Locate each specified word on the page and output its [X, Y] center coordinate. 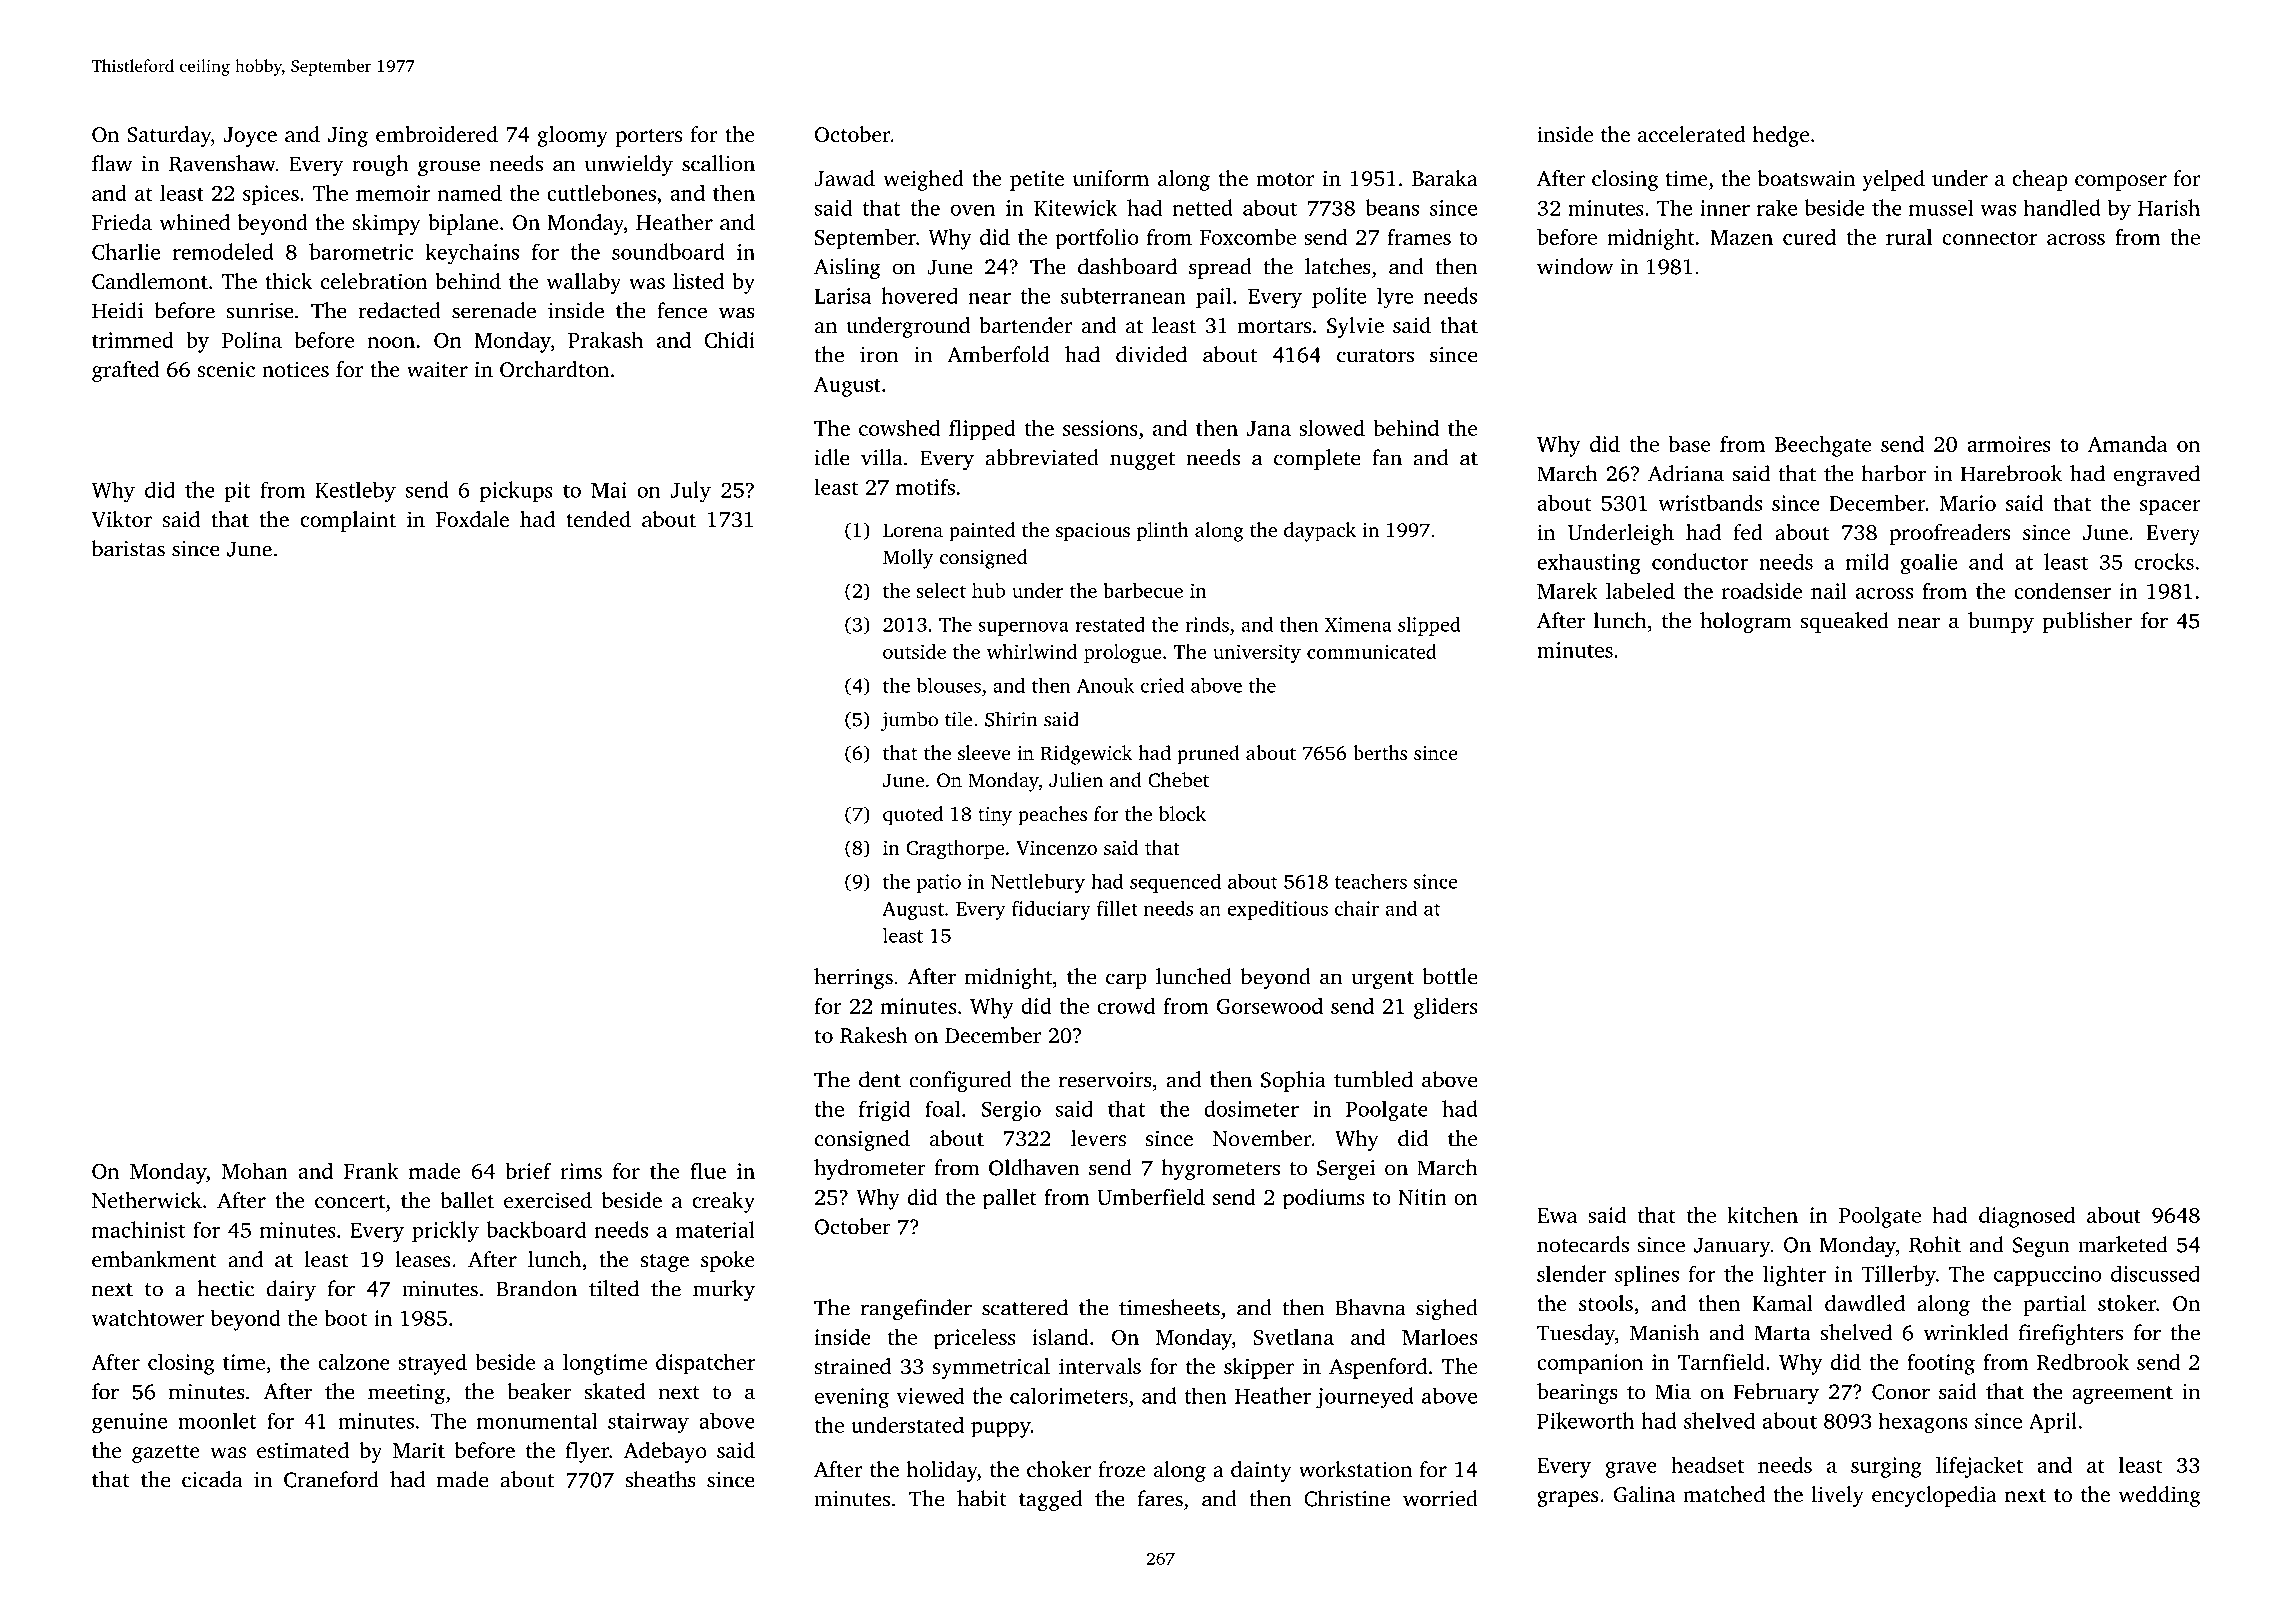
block [1182, 813]
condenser [2062, 590]
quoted [913, 816]
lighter [1794, 1276]
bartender [1026, 325]
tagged [1050, 1500]
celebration [374, 281]
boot [346, 1317]
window [1575, 266]
